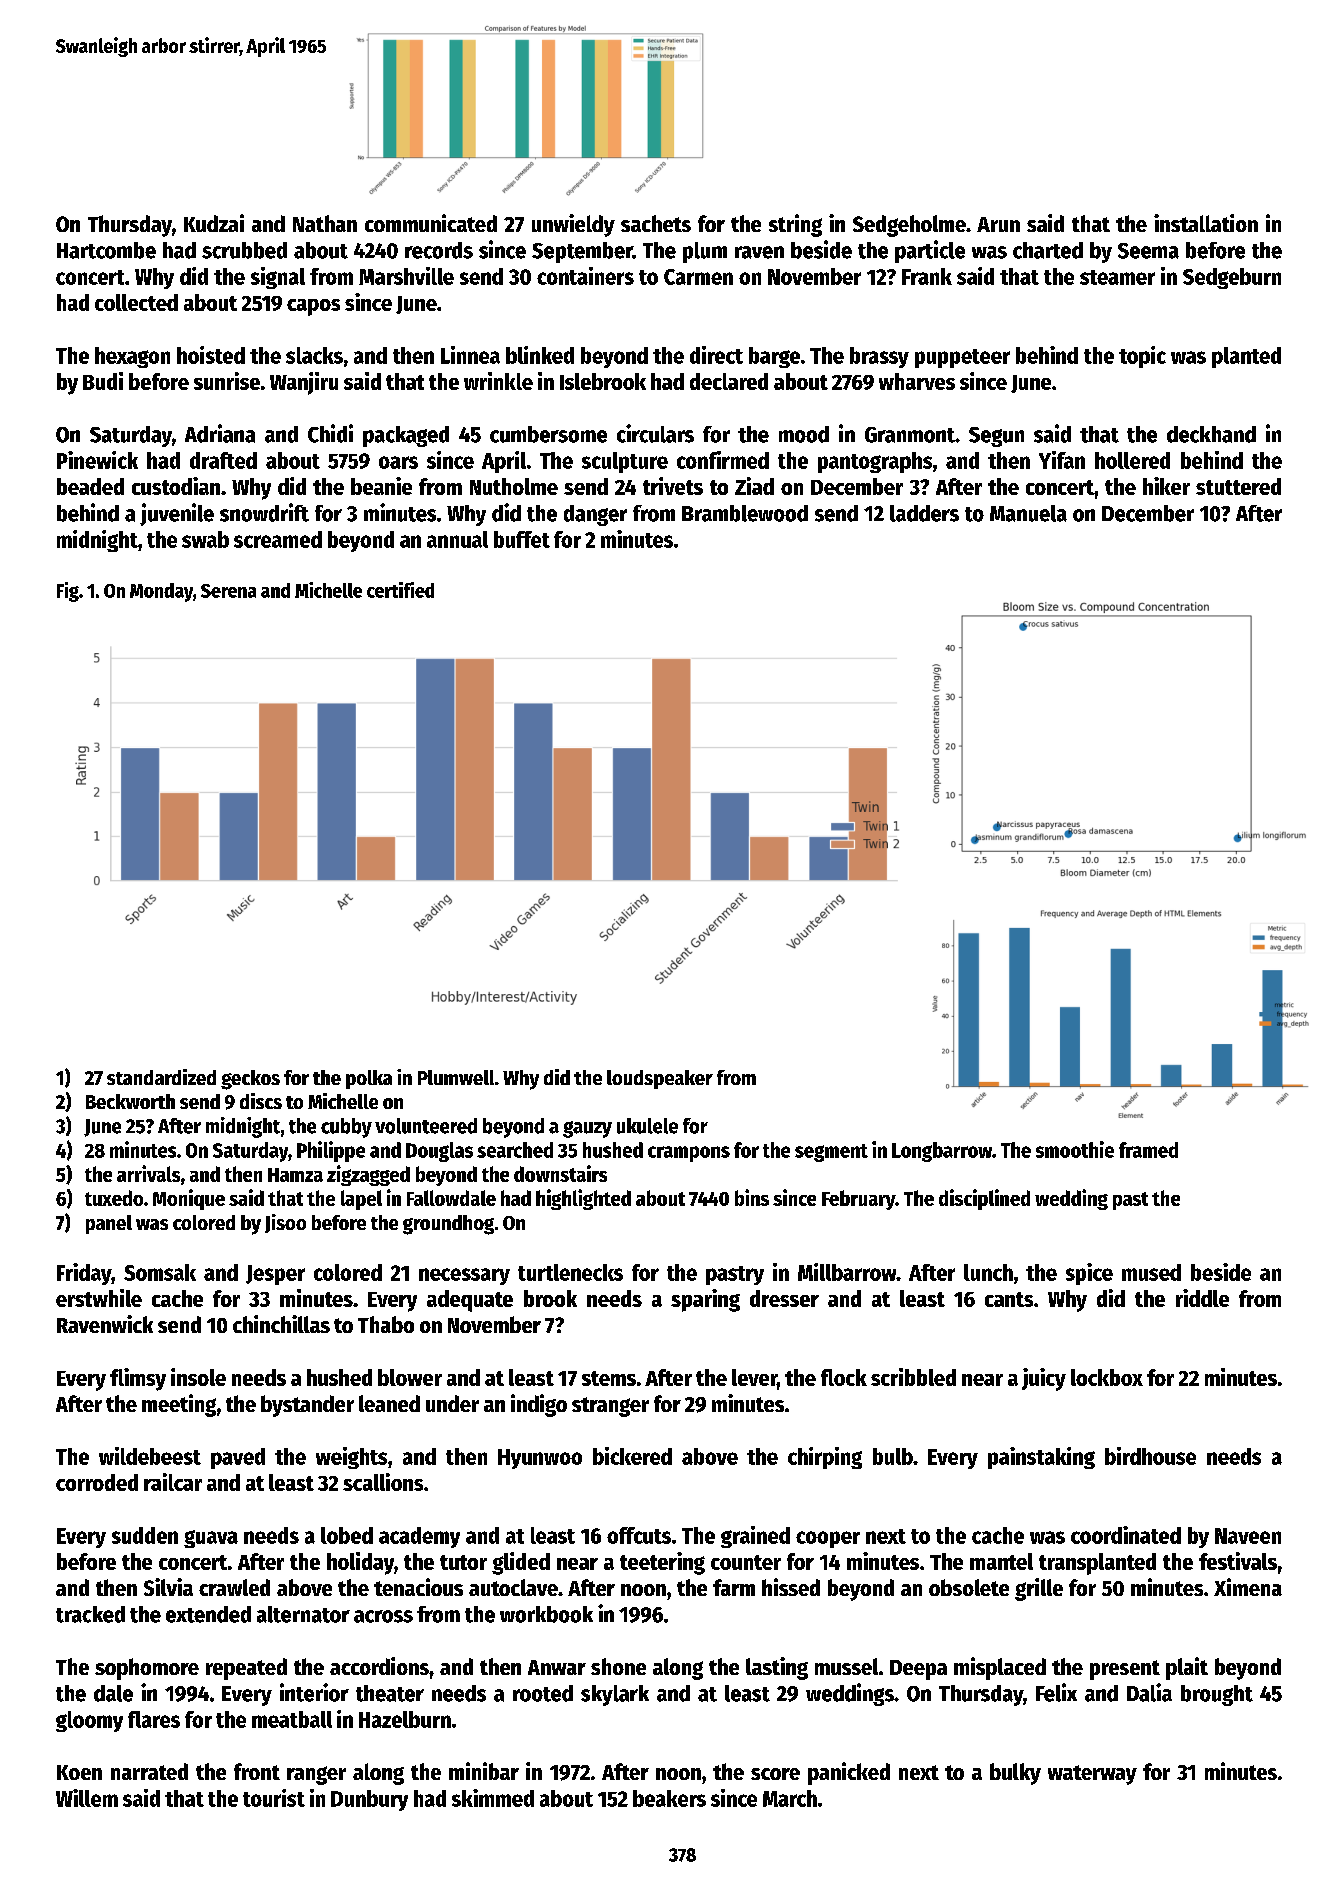 This screenshot has width=1338, height=1892. Describe the element at coordinates (79, 1772) in the screenshot. I see `Koen` at that location.
